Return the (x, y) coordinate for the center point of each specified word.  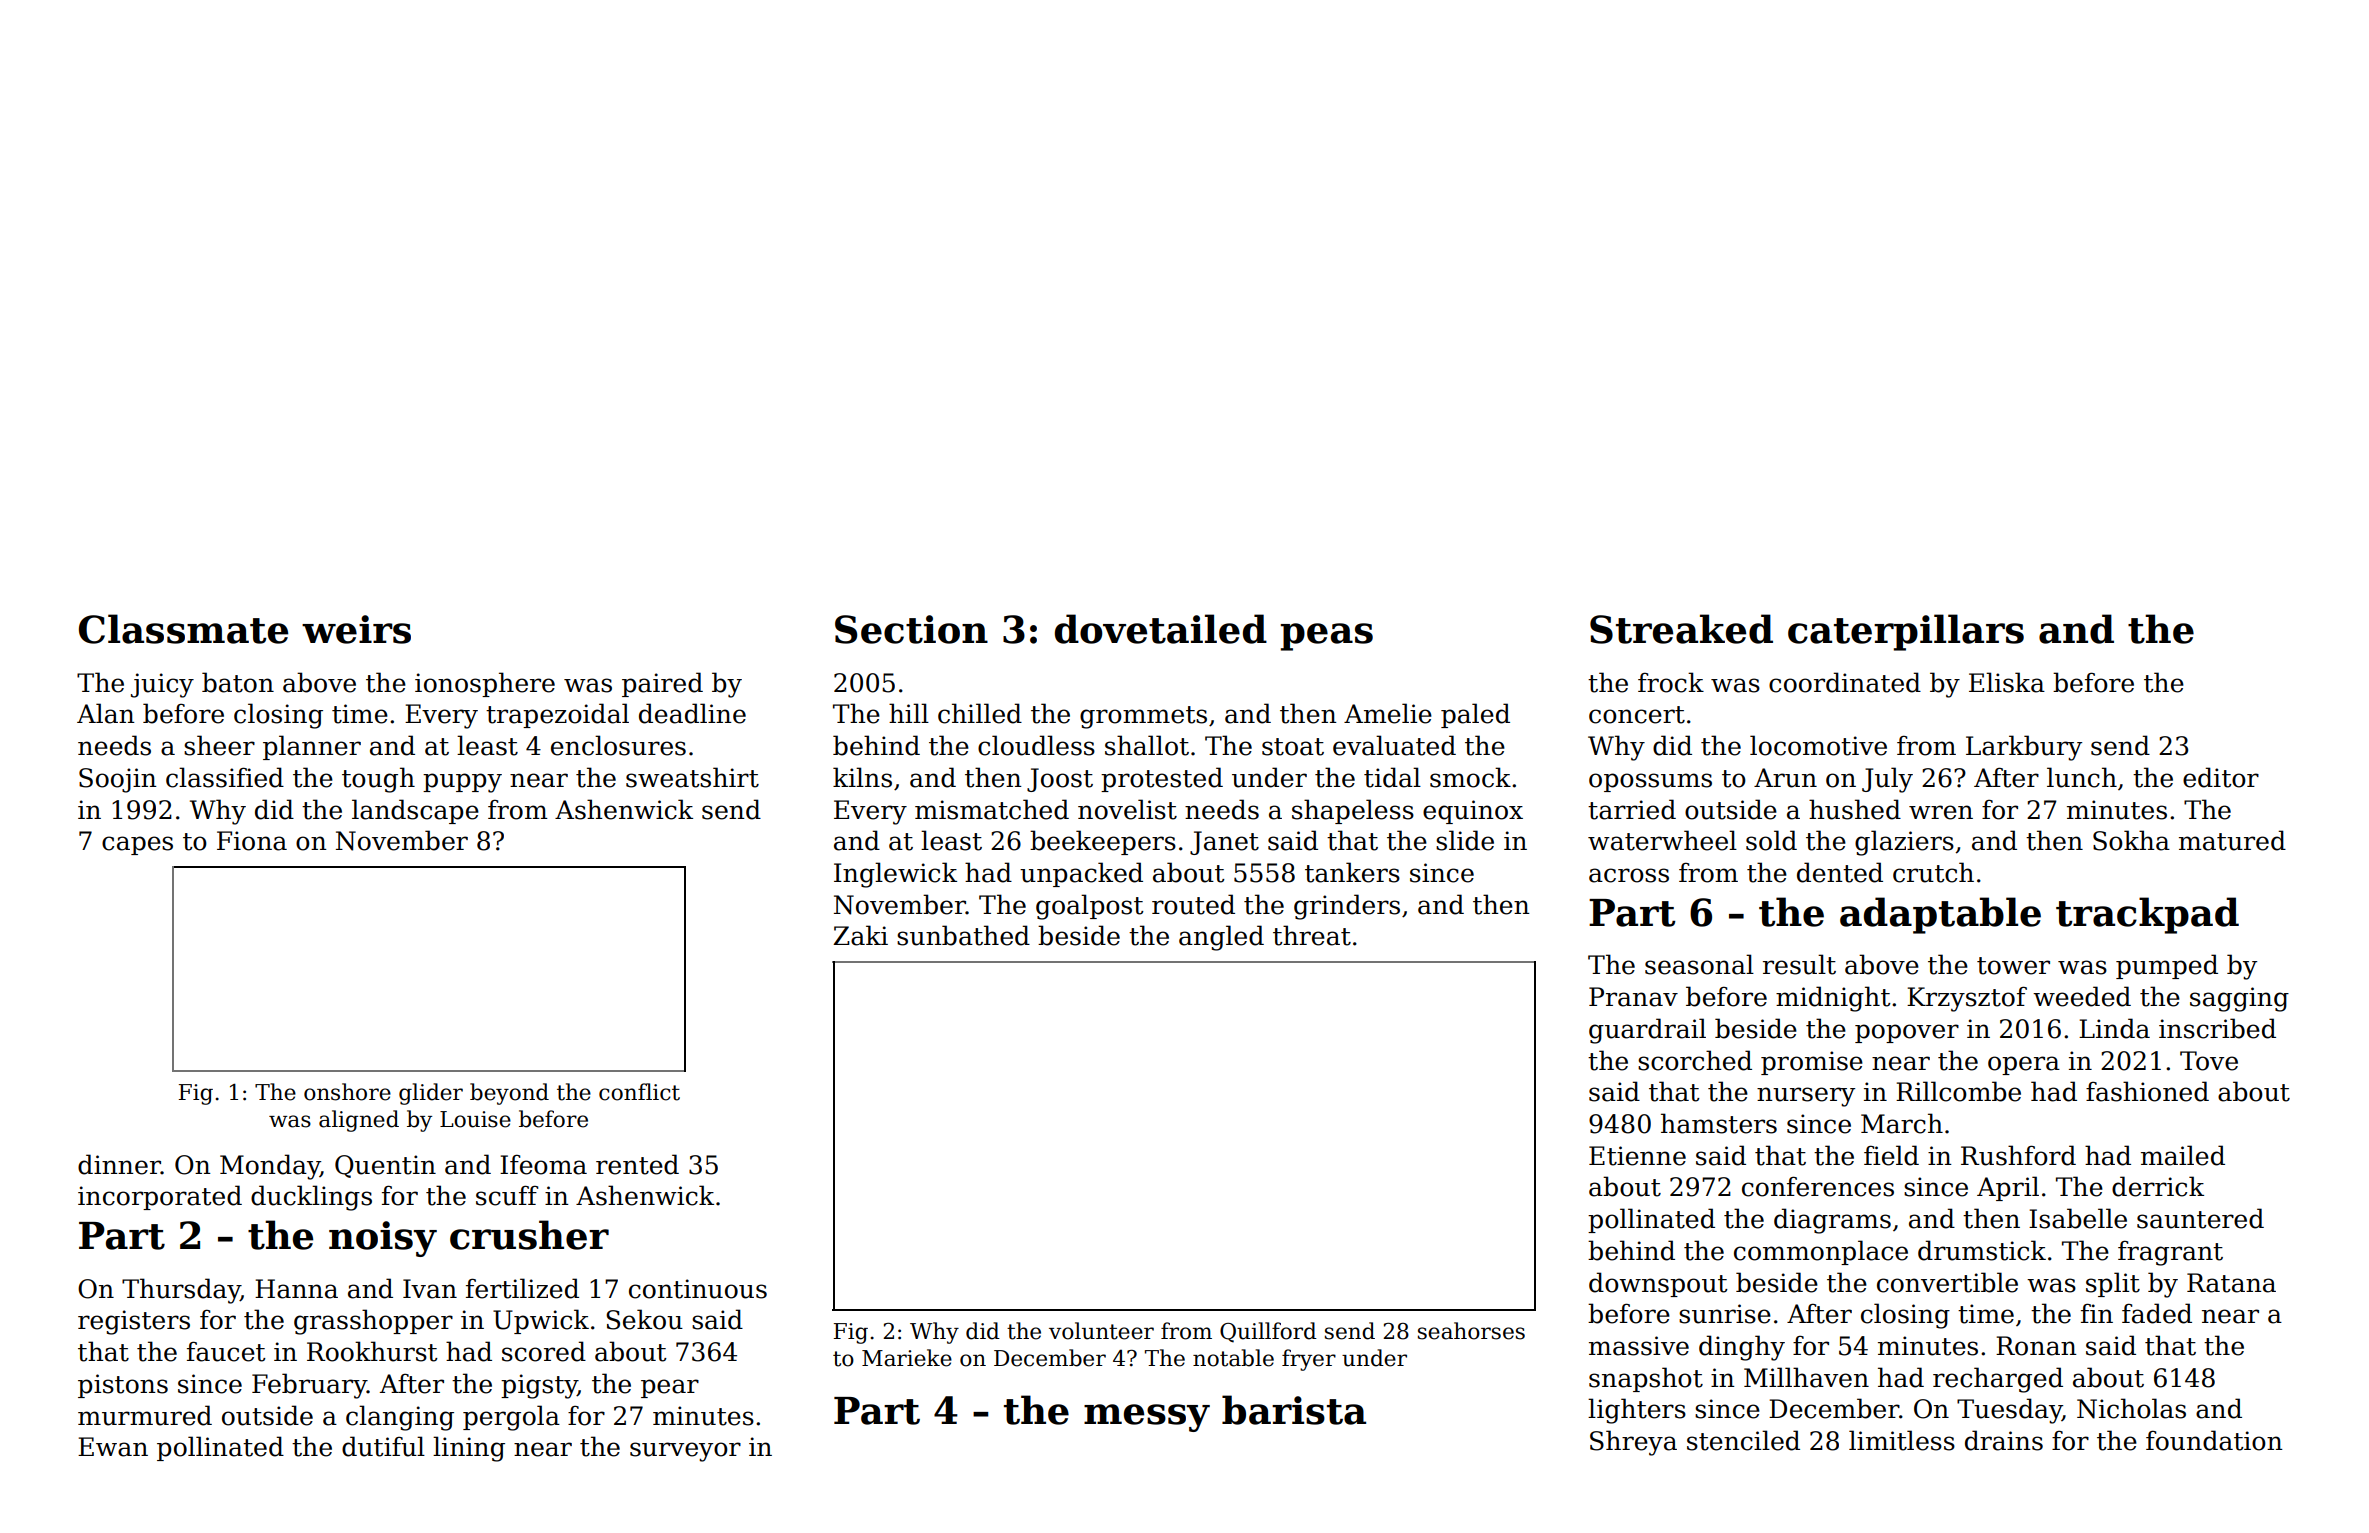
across (1629, 875)
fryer (1309, 1360)
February (309, 1386)
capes (137, 845)
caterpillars (1906, 632)
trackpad (2147, 915)
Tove (2209, 1061)
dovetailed (1161, 629)
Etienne (1637, 1156)
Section (911, 629)
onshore (347, 1092)
